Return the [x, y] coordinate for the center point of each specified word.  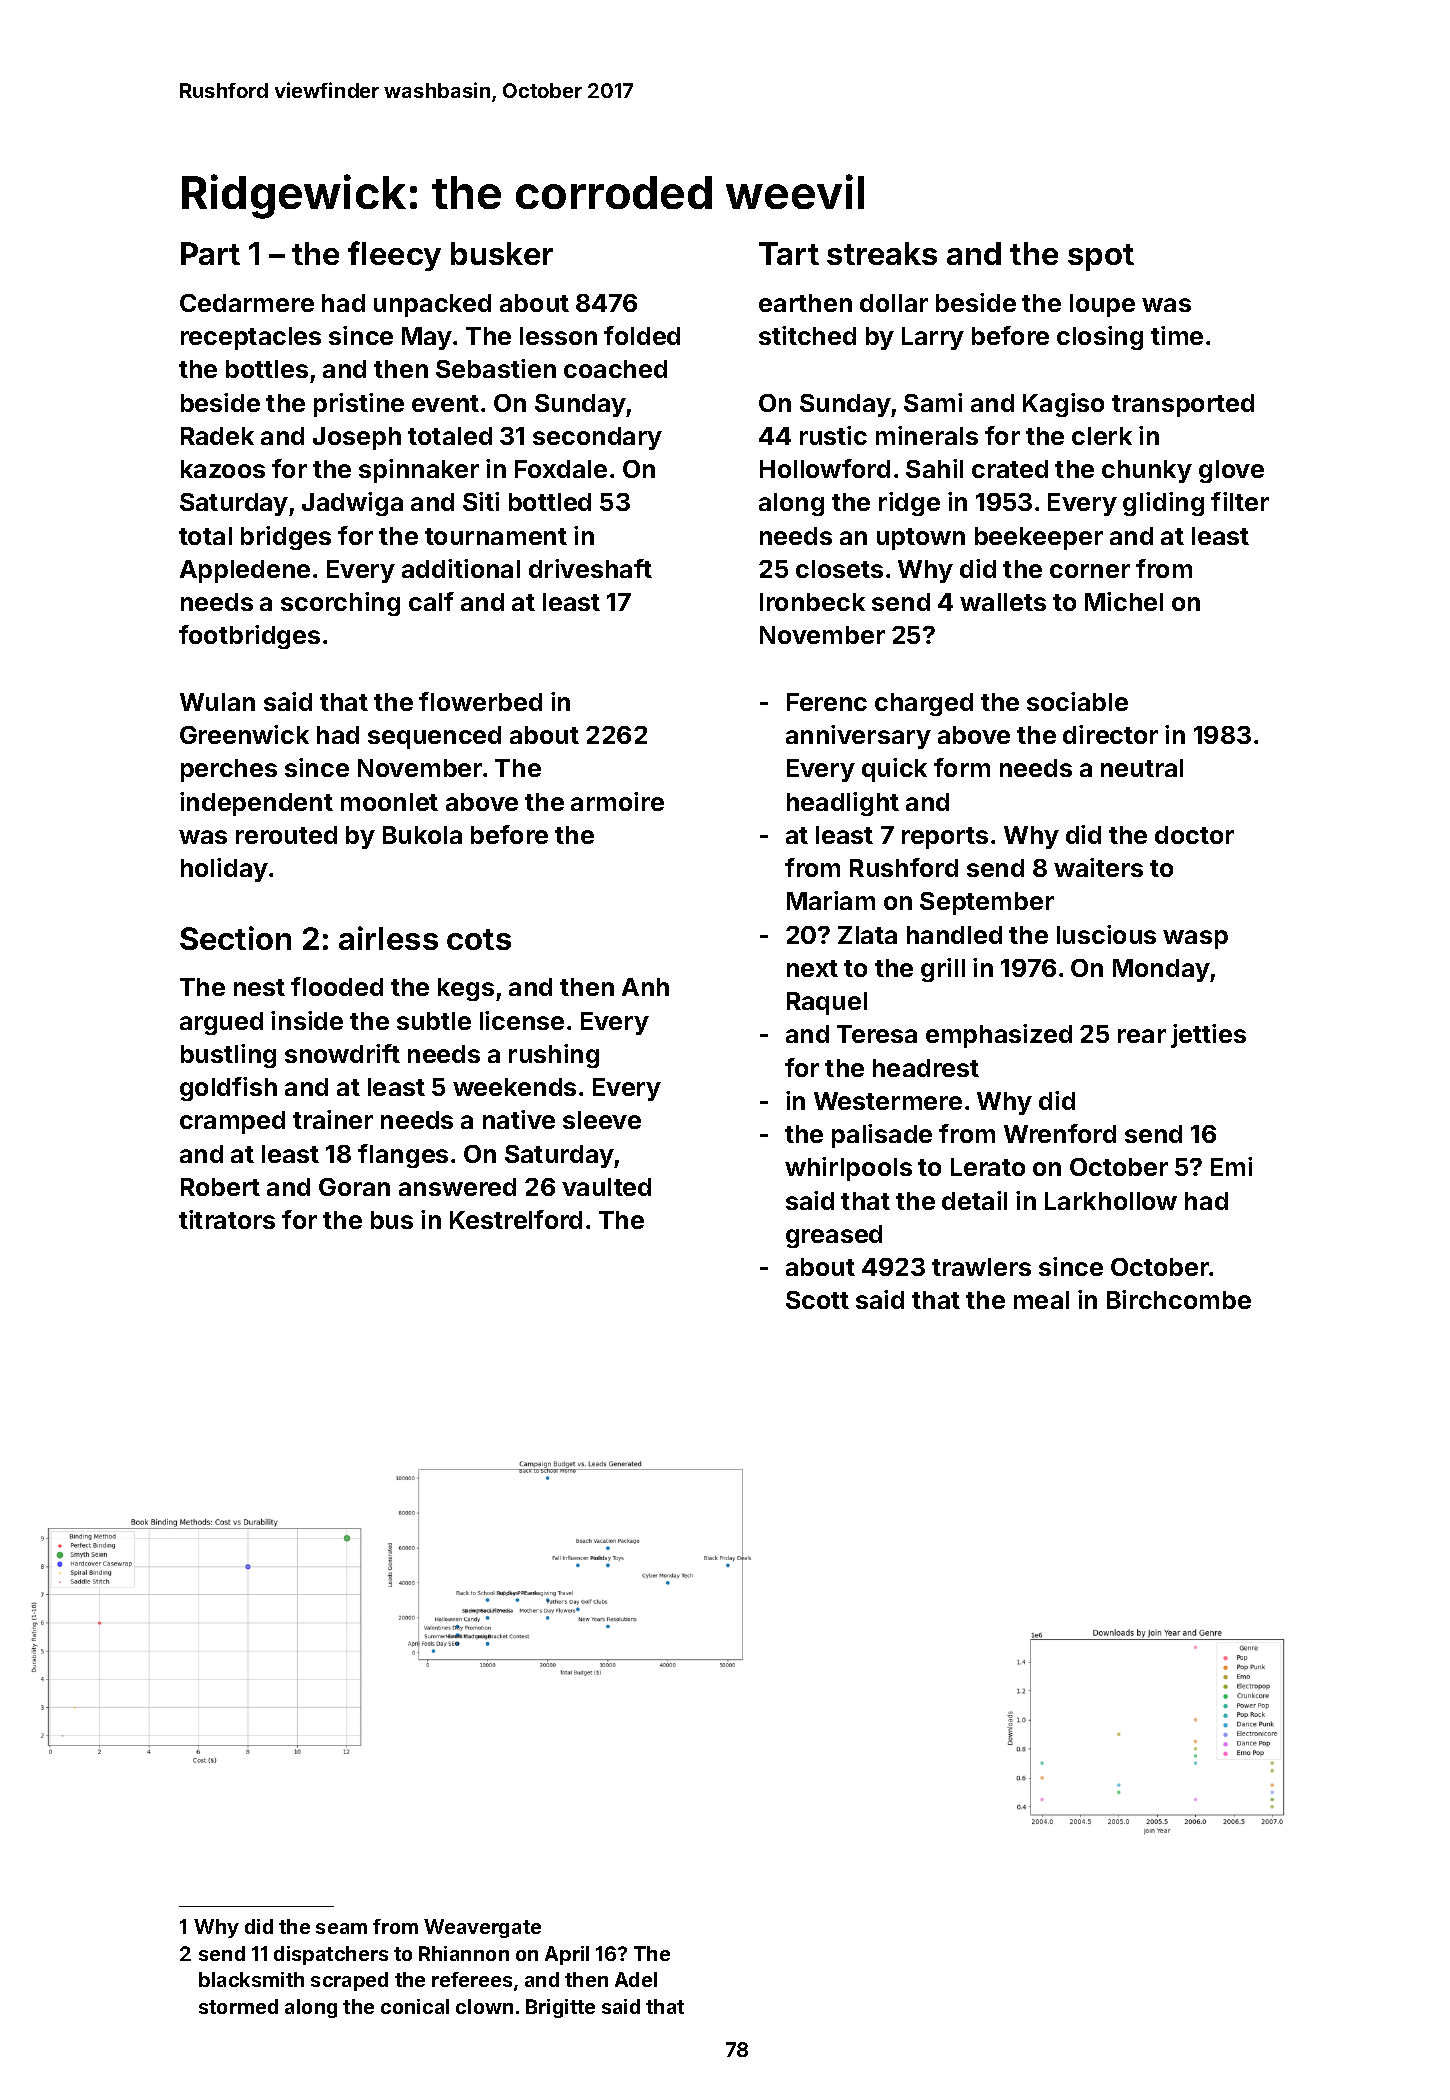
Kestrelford [516, 1219]
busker [502, 253]
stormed [238, 2006]
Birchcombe [1179, 1299]
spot [1101, 257]
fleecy [394, 256]
